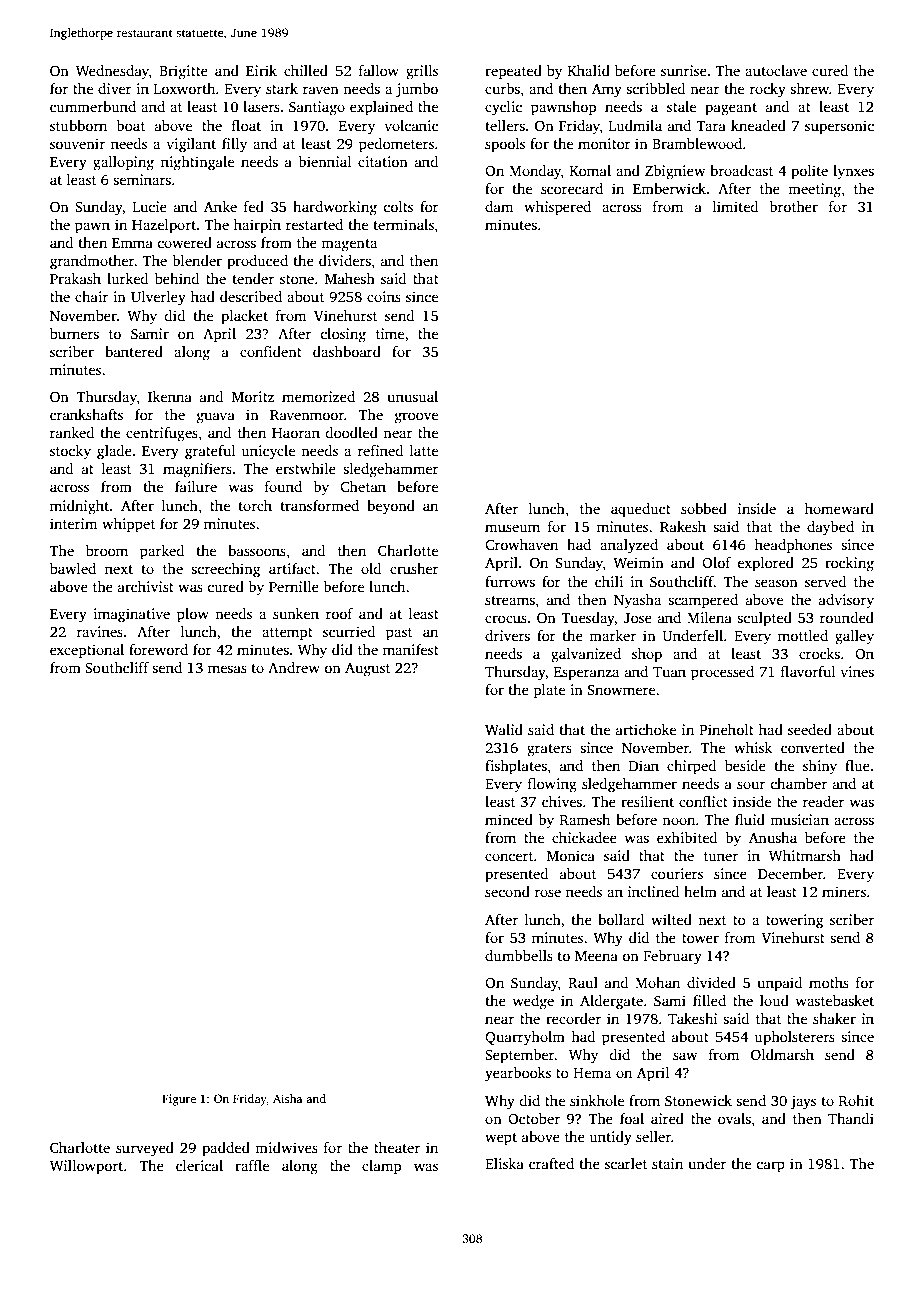 The image size is (924, 1314). What do you see at coordinates (251, 296) in the document?
I see `described` at bounding box center [251, 296].
